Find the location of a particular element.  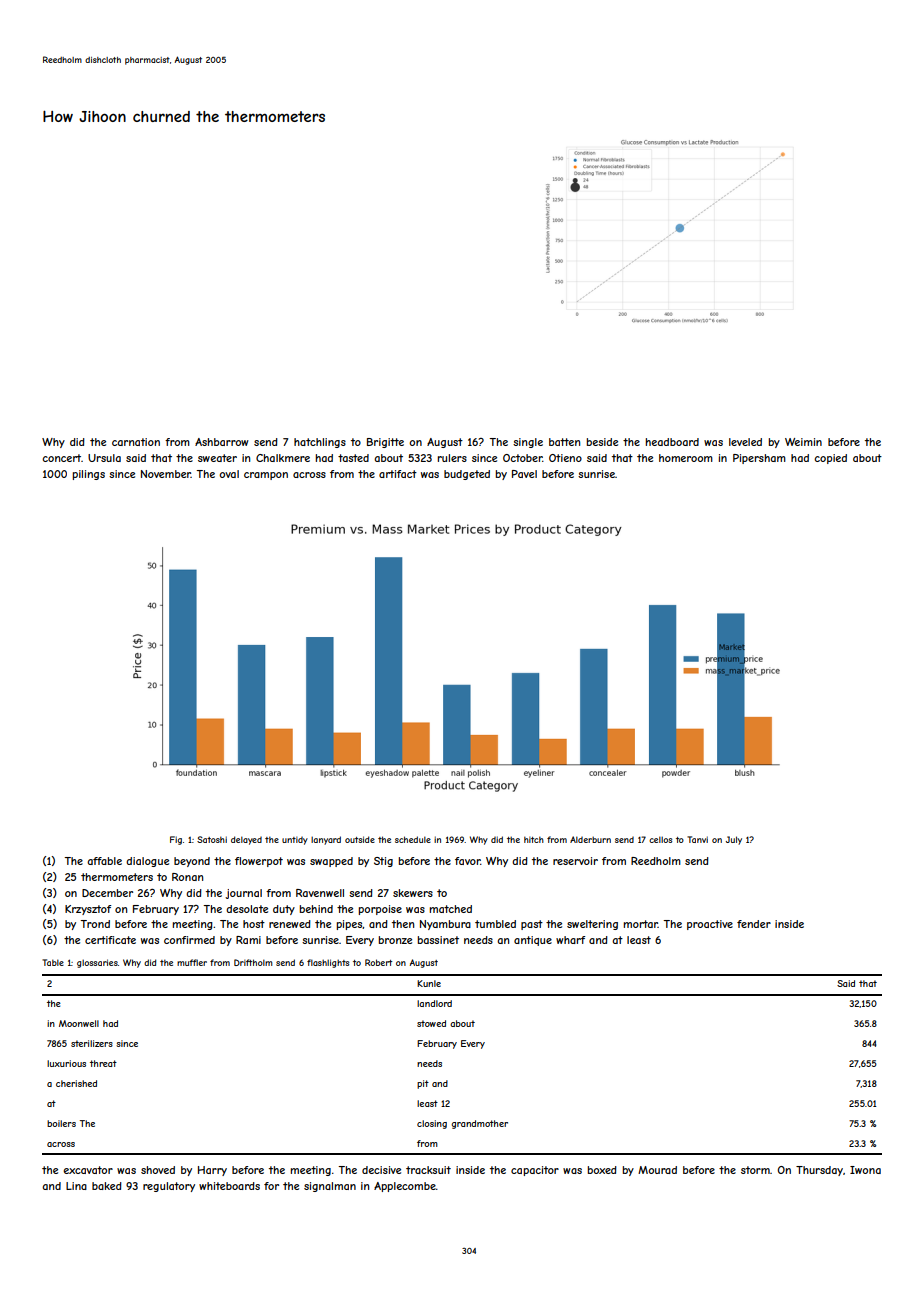

rulers is located at coordinates (452, 458).
